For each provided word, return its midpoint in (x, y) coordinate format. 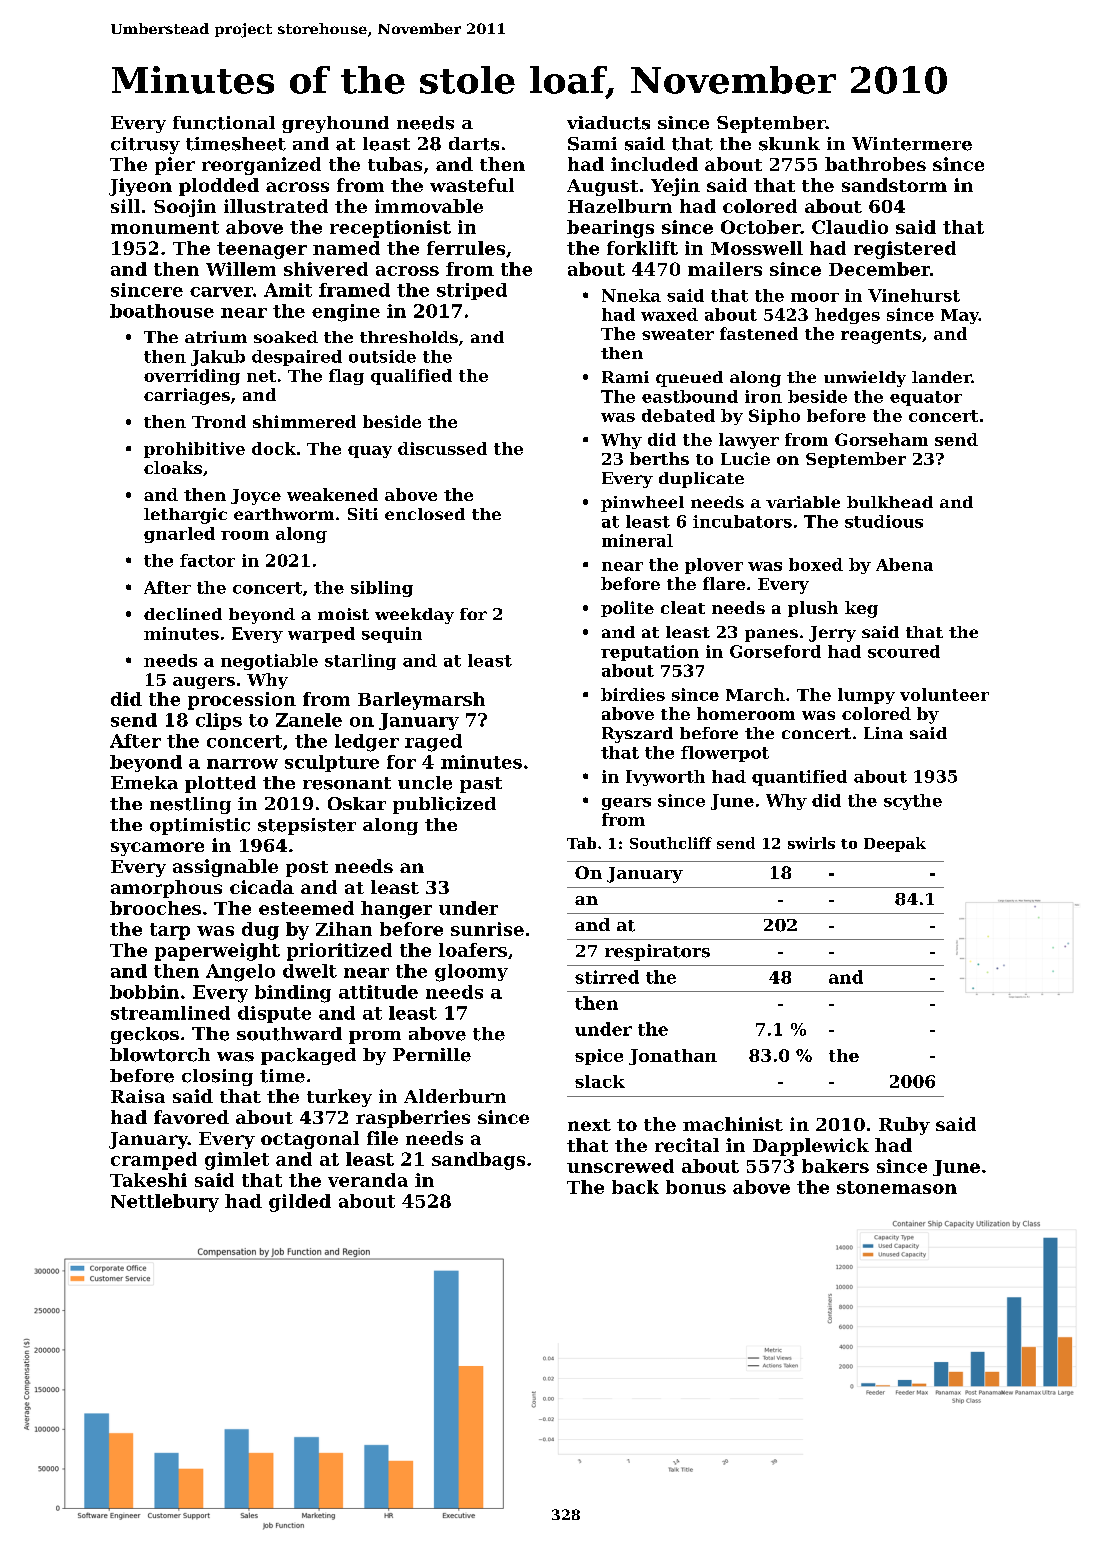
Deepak (895, 844)
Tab (581, 843)
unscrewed (620, 1166)
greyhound (335, 124)
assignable (225, 868)
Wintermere (912, 144)
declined (183, 614)
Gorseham (881, 439)
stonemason (897, 1187)
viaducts (608, 123)
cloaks (173, 467)
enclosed (425, 514)
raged (433, 743)
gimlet (237, 1161)
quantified (799, 778)
